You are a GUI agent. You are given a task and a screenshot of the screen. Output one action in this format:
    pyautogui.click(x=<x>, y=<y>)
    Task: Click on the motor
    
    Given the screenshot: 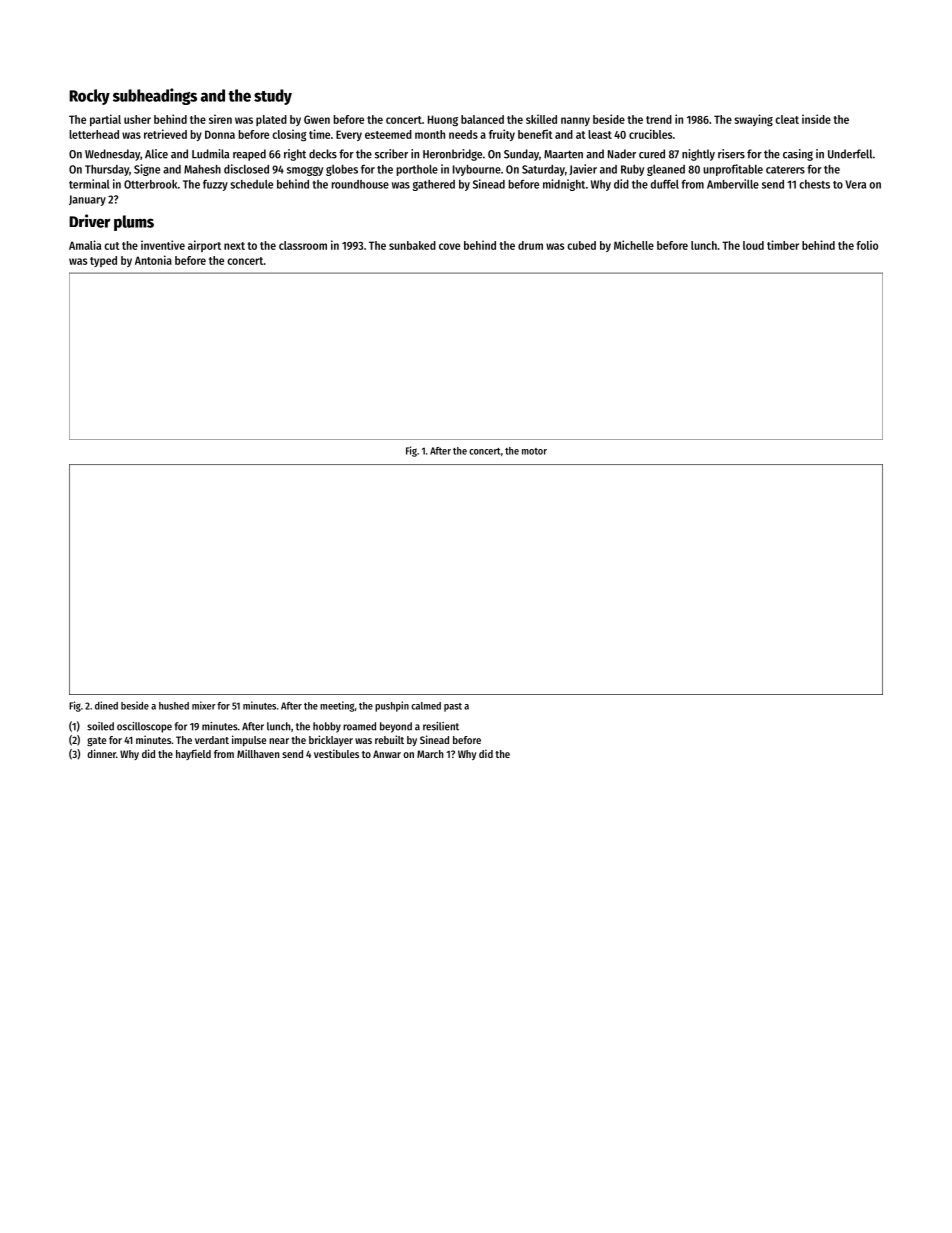 What is the action you would take?
    pyautogui.click(x=534, y=451)
